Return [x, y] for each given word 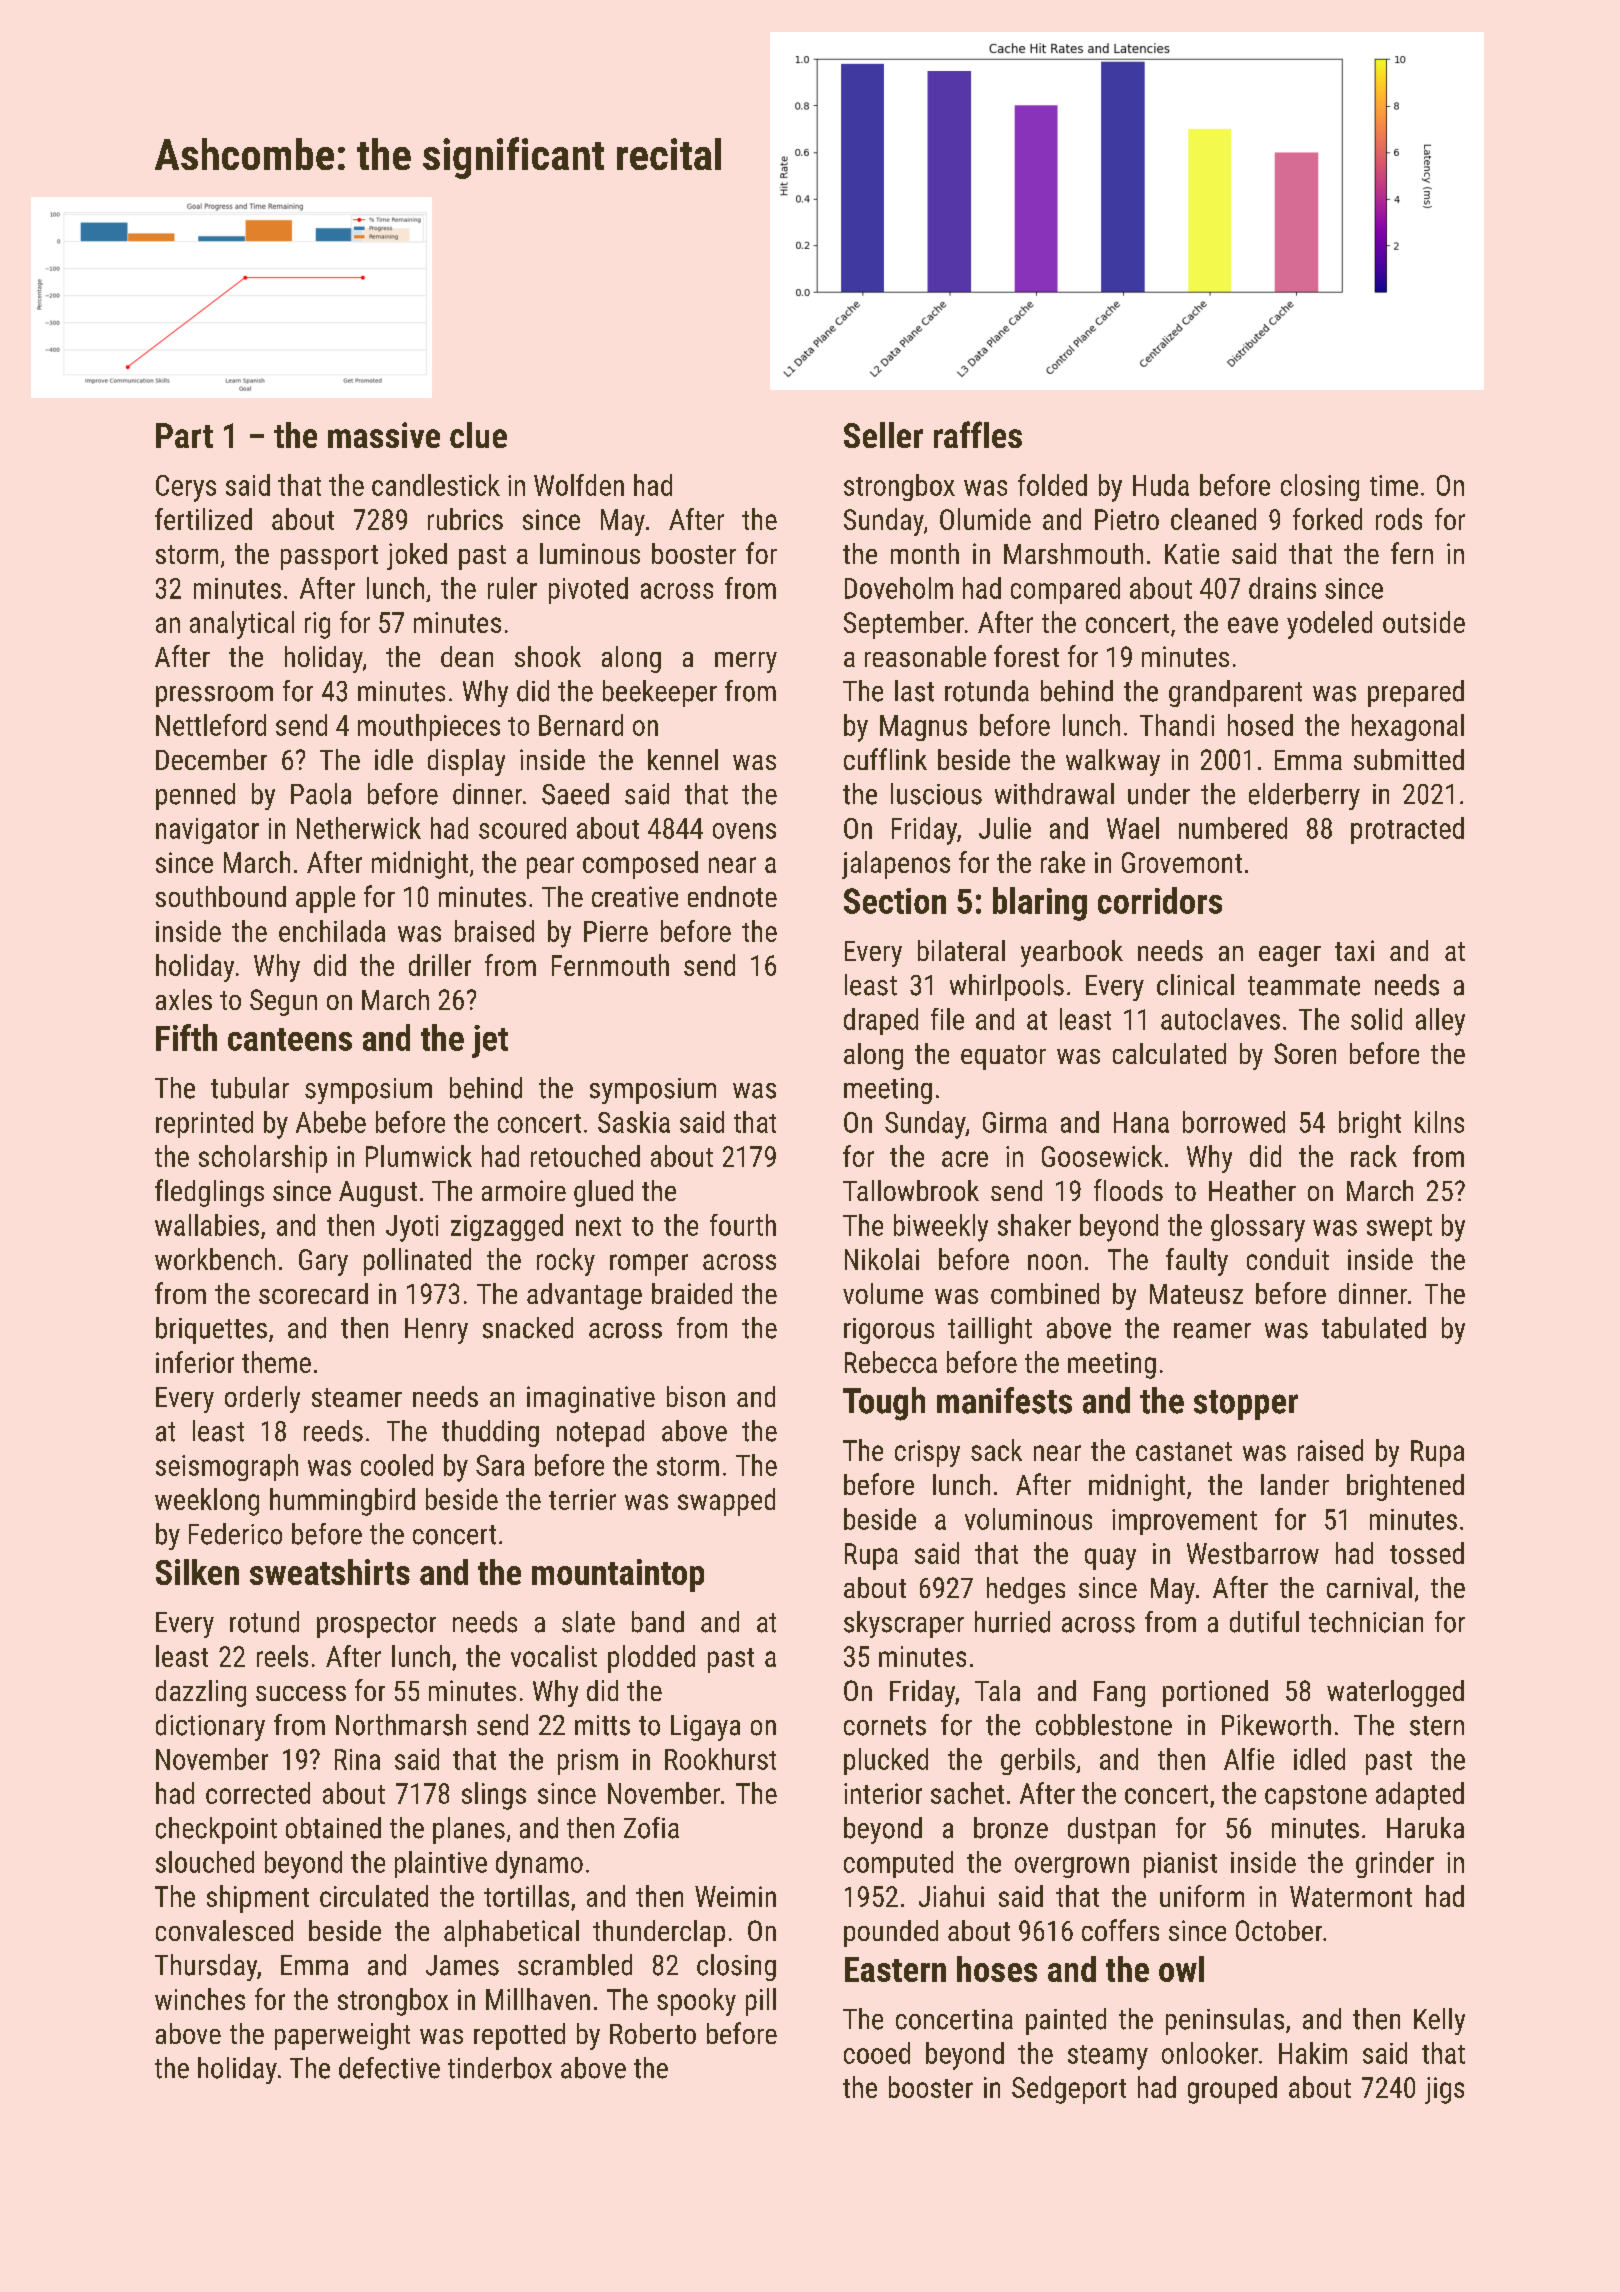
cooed [877, 2053]
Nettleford [211, 725]
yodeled [1329, 625]
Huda [1161, 485]
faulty [1197, 1262]
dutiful [1264, 1622]
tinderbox [500, 2068]
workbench [215, 1259]
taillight [990, 1330]
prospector [376, 1625]
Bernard [581, 725]
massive [384, 435]
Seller [883, 435]
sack [996, 1450]
